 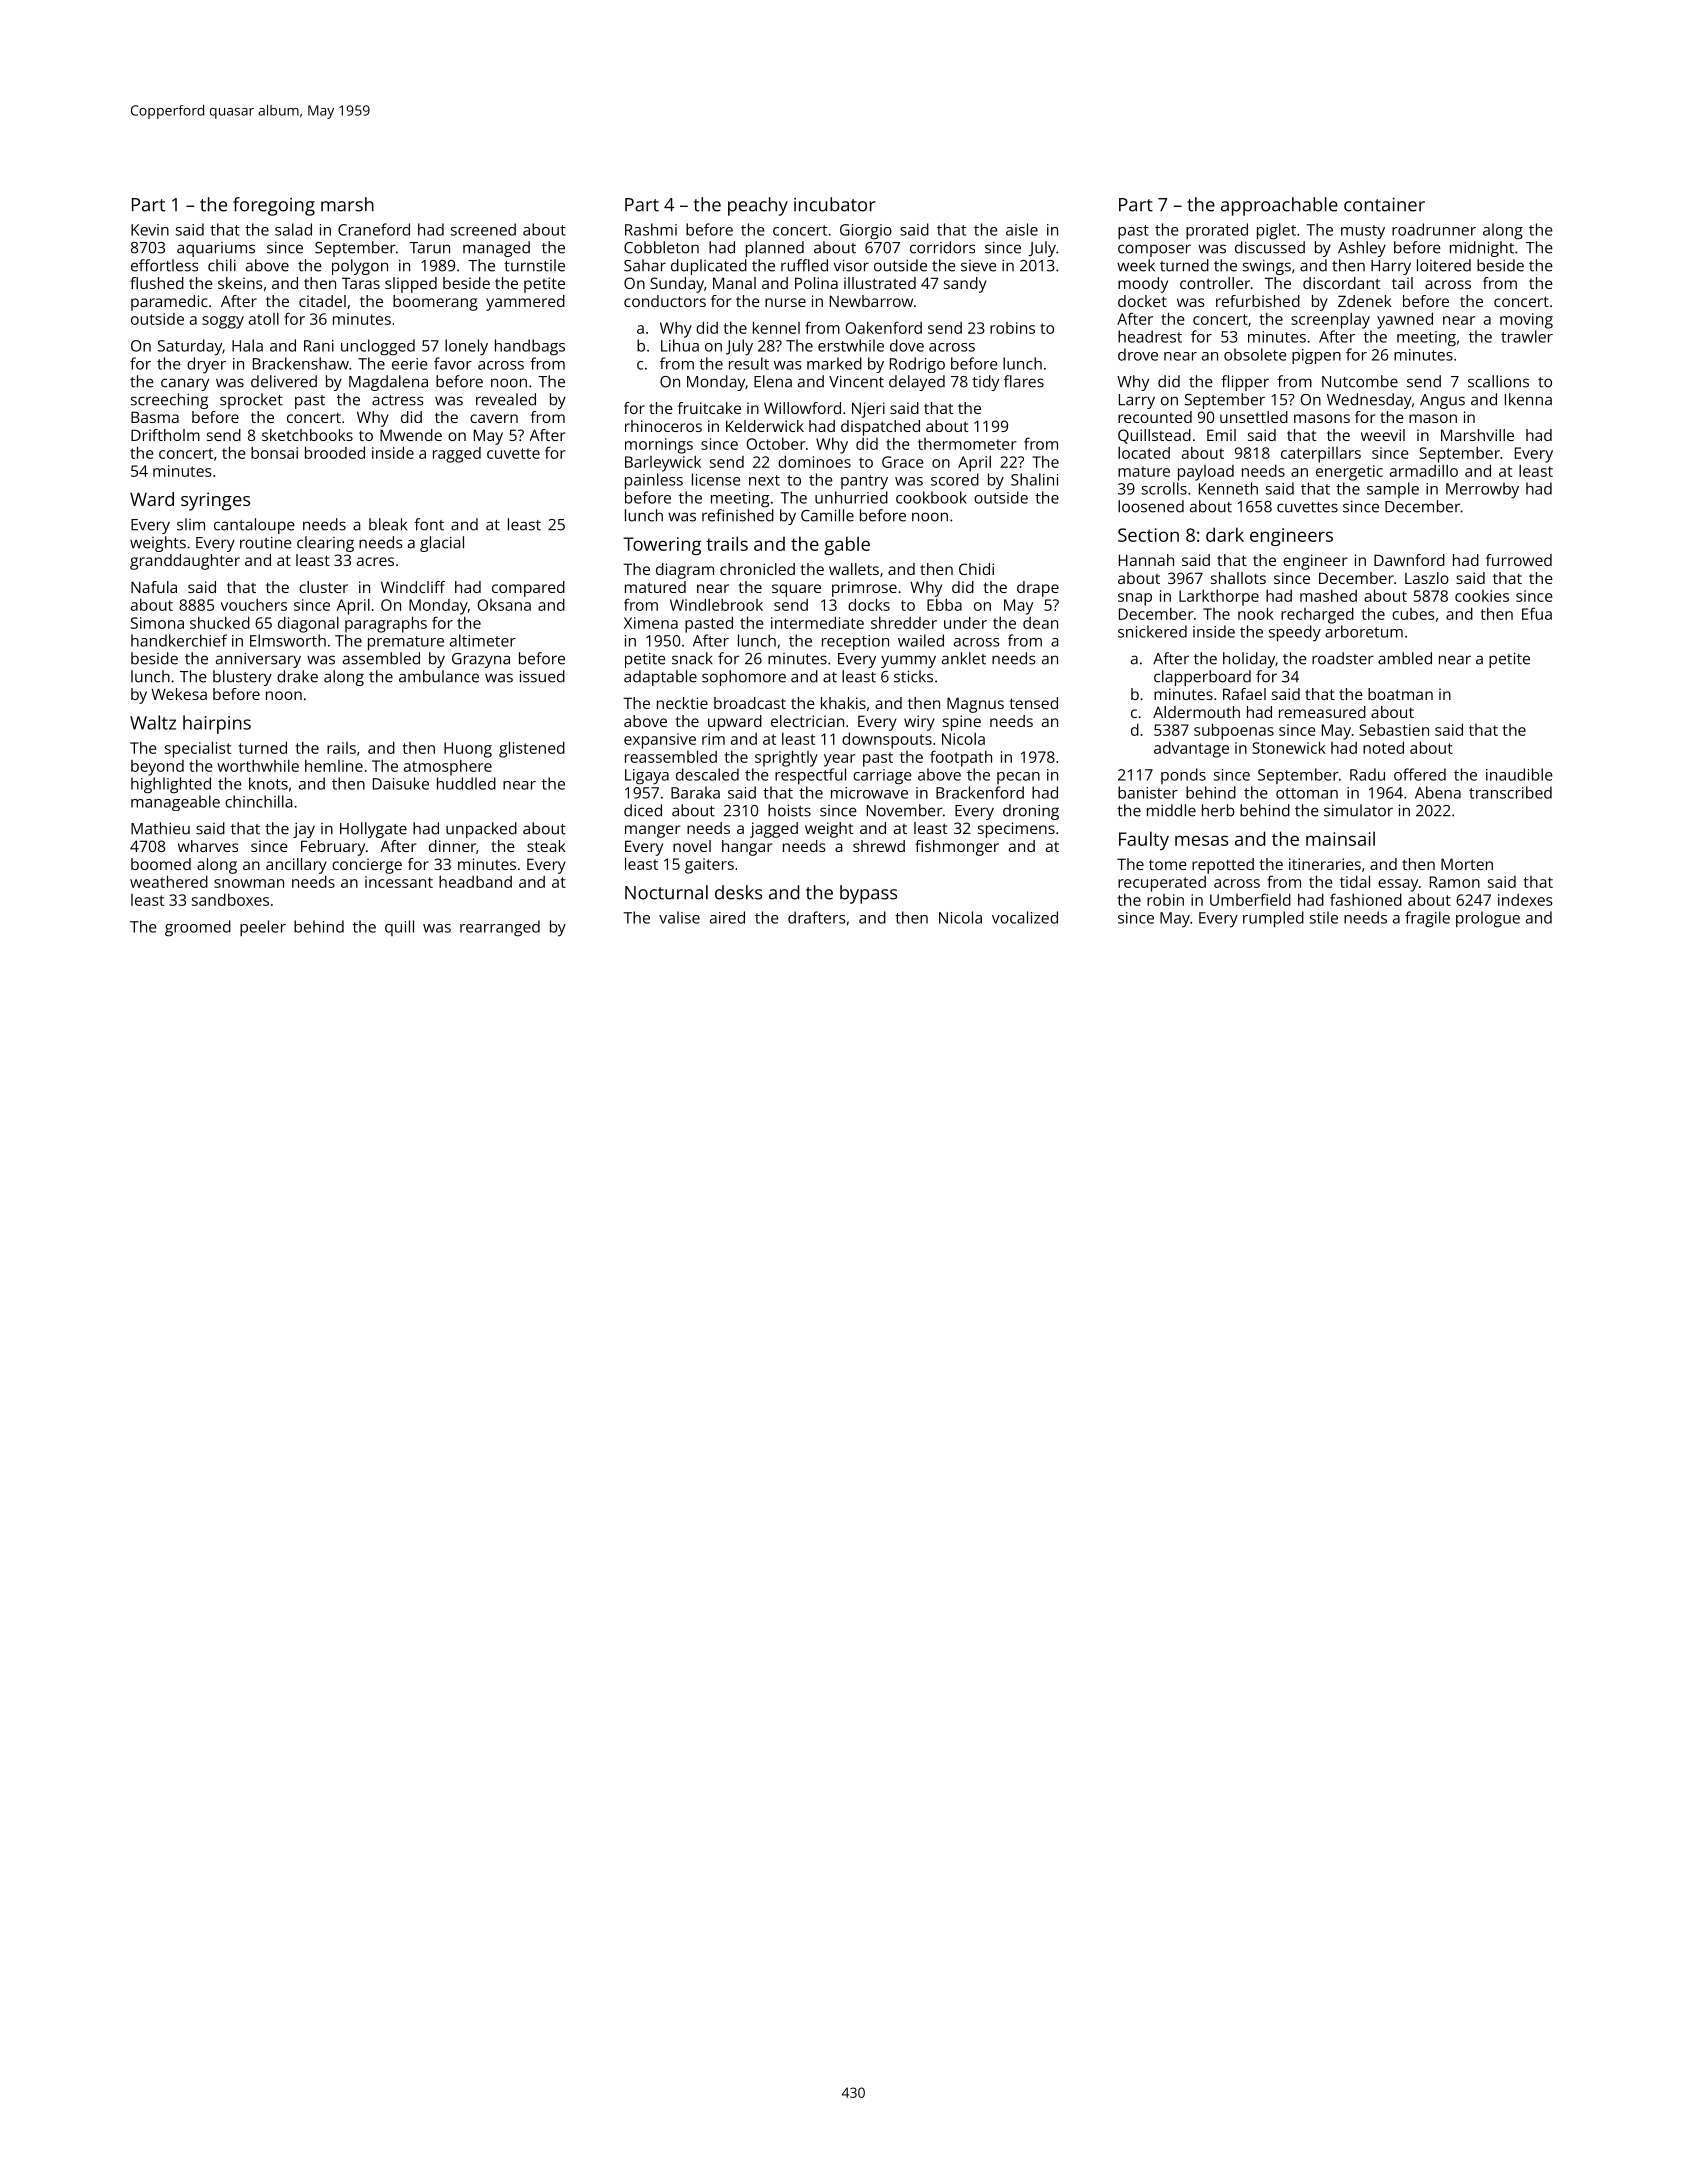 What do you see at coordinates (254, 526) in the screenshot?
I see `cantaloupe` at bounding box center [254, 526].
